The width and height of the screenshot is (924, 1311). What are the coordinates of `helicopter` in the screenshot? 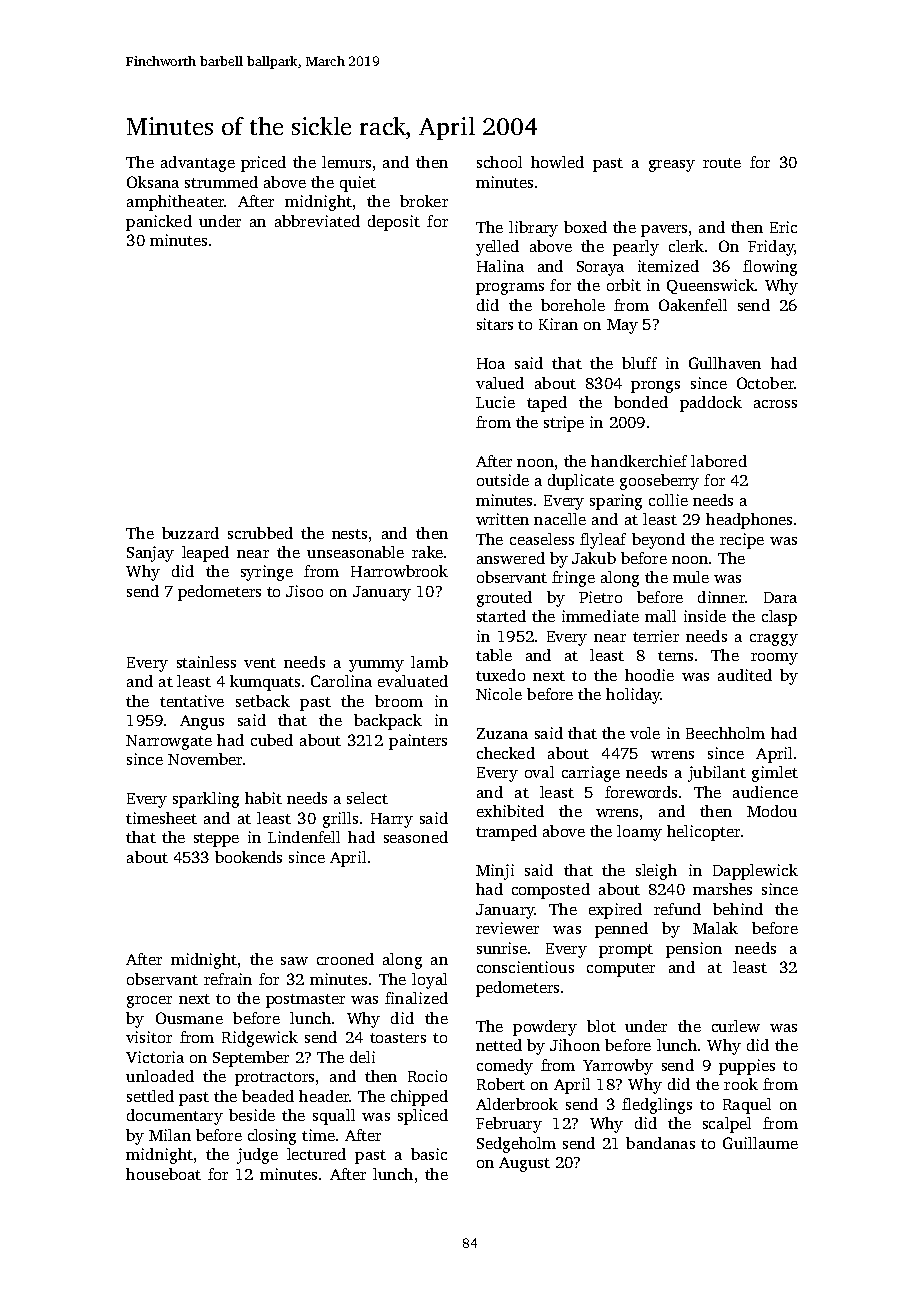 It's located at (703, 833).
